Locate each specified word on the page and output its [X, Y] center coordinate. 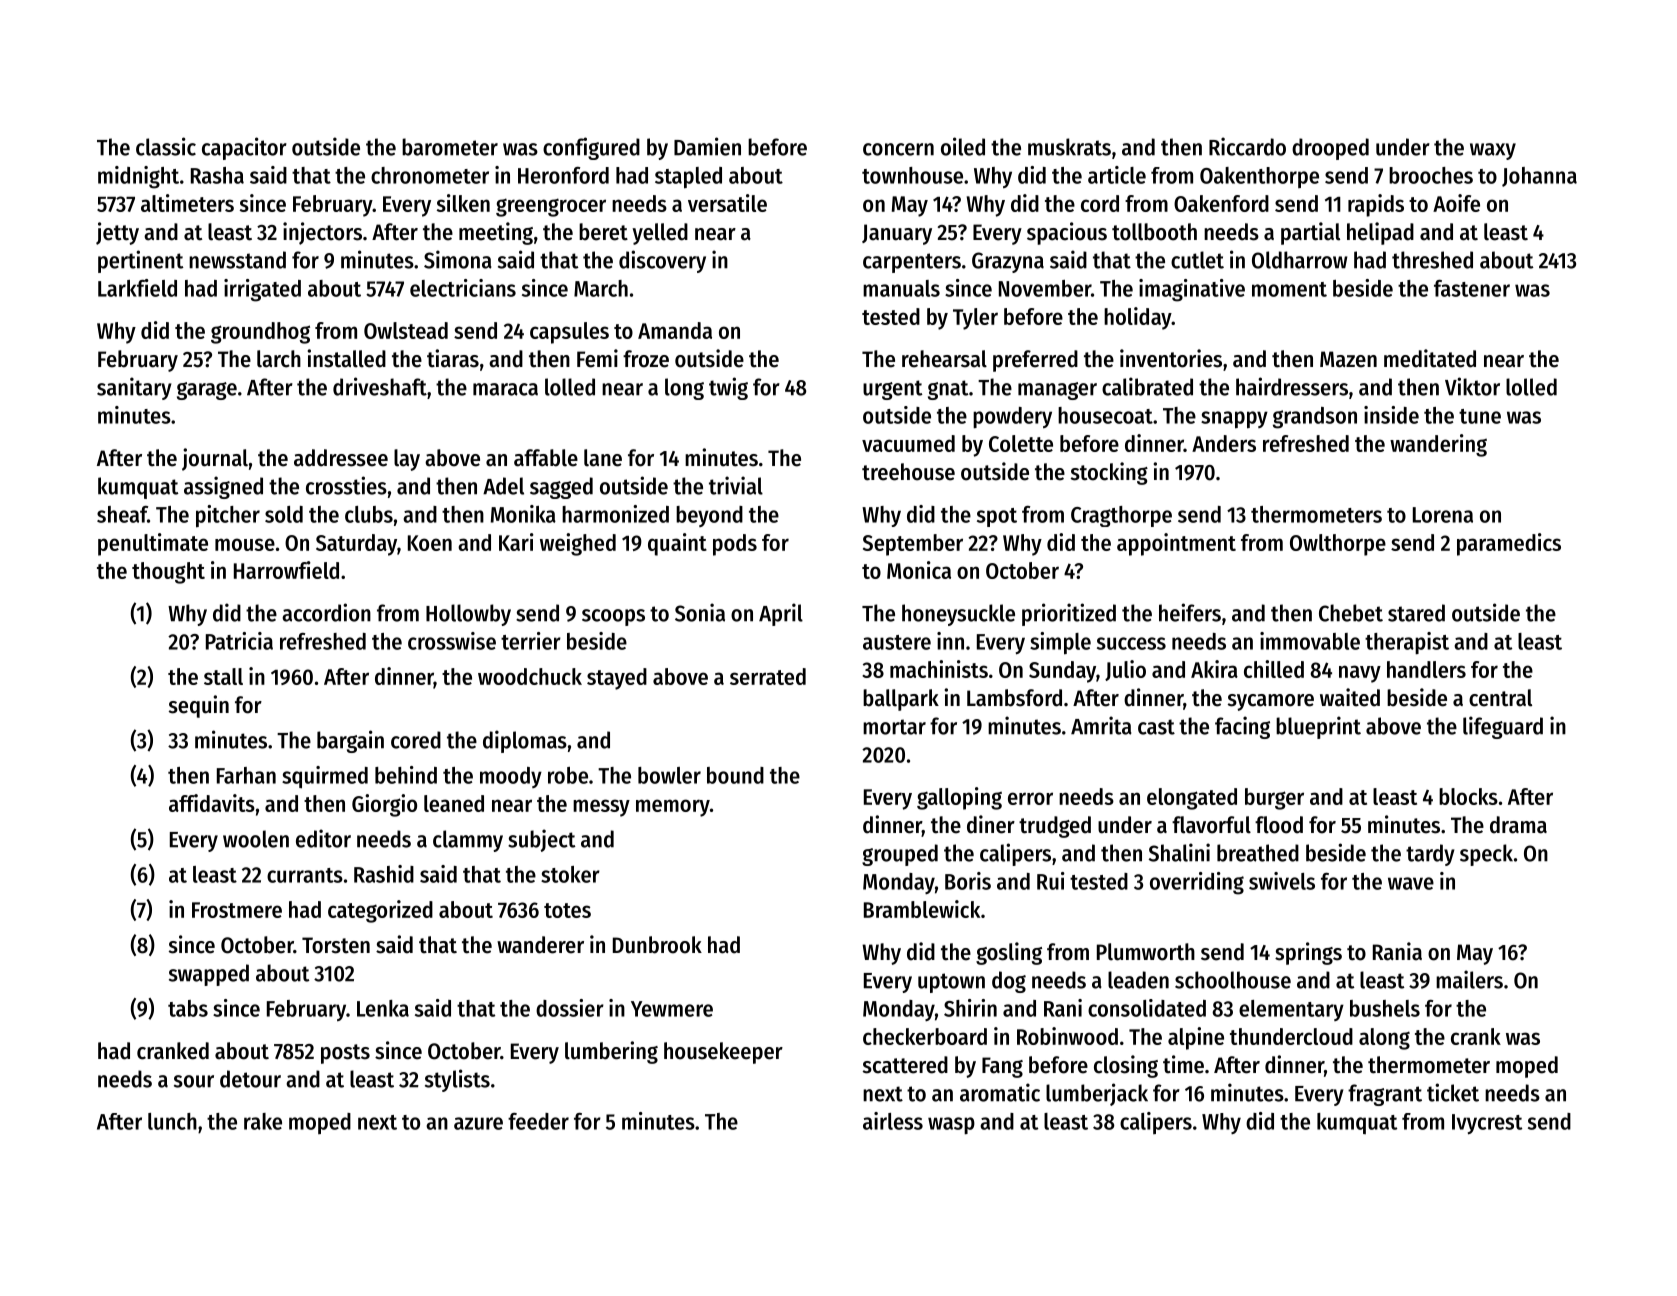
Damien [707, 146]
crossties [346, 485]
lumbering [611, 1052]
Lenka [383, 1008]
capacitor [244, 148]
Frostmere [237, 910]
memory [673, 808]
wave [1411, 883]
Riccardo [1247, 146]
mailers [1469, 979]
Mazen [1348, 359]
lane [603, 458]
